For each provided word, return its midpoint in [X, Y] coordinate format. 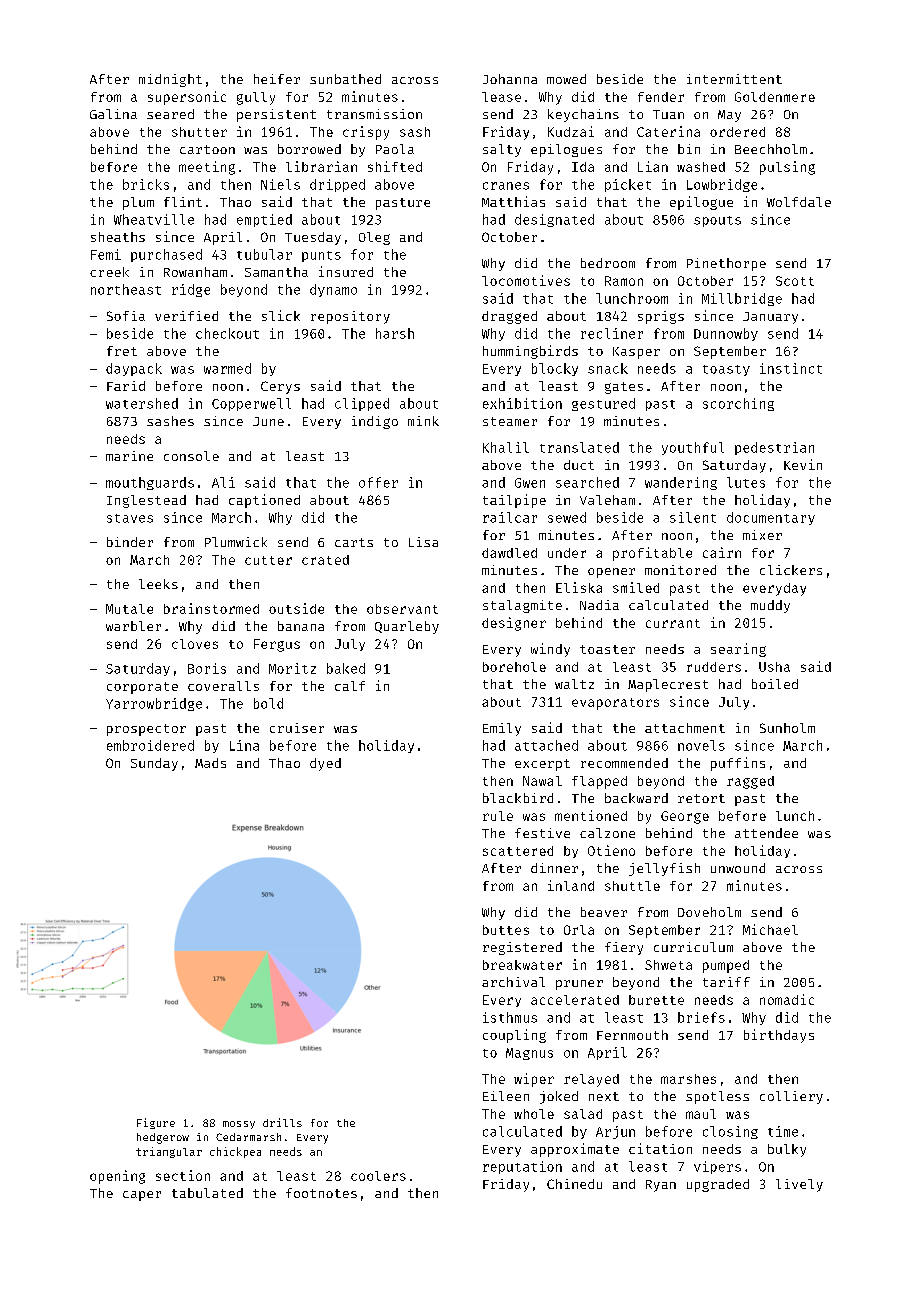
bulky [787, 1150]
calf [350, 686]
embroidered [150, 745]
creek [109, 272]
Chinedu [574, 1184]
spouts [717, 221]
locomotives [526, 280]
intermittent [734, 79]
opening [117, 1177]
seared [170, 114]
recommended [624, 763]
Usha [774, 667]
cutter [268, 560]
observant [402, 609]
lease [501, 97]
